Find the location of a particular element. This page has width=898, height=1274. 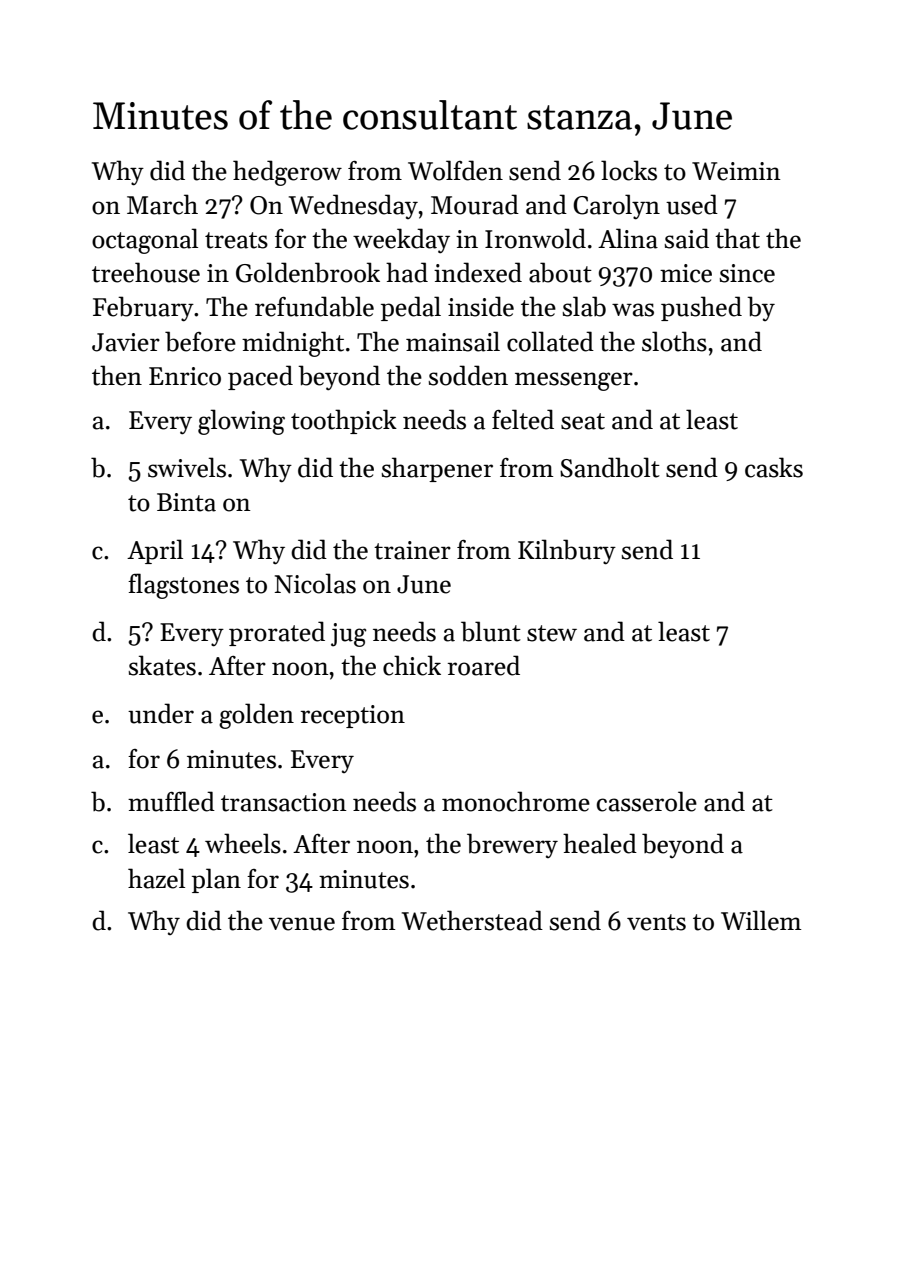

Willem is located at coordinates (761, 920).
